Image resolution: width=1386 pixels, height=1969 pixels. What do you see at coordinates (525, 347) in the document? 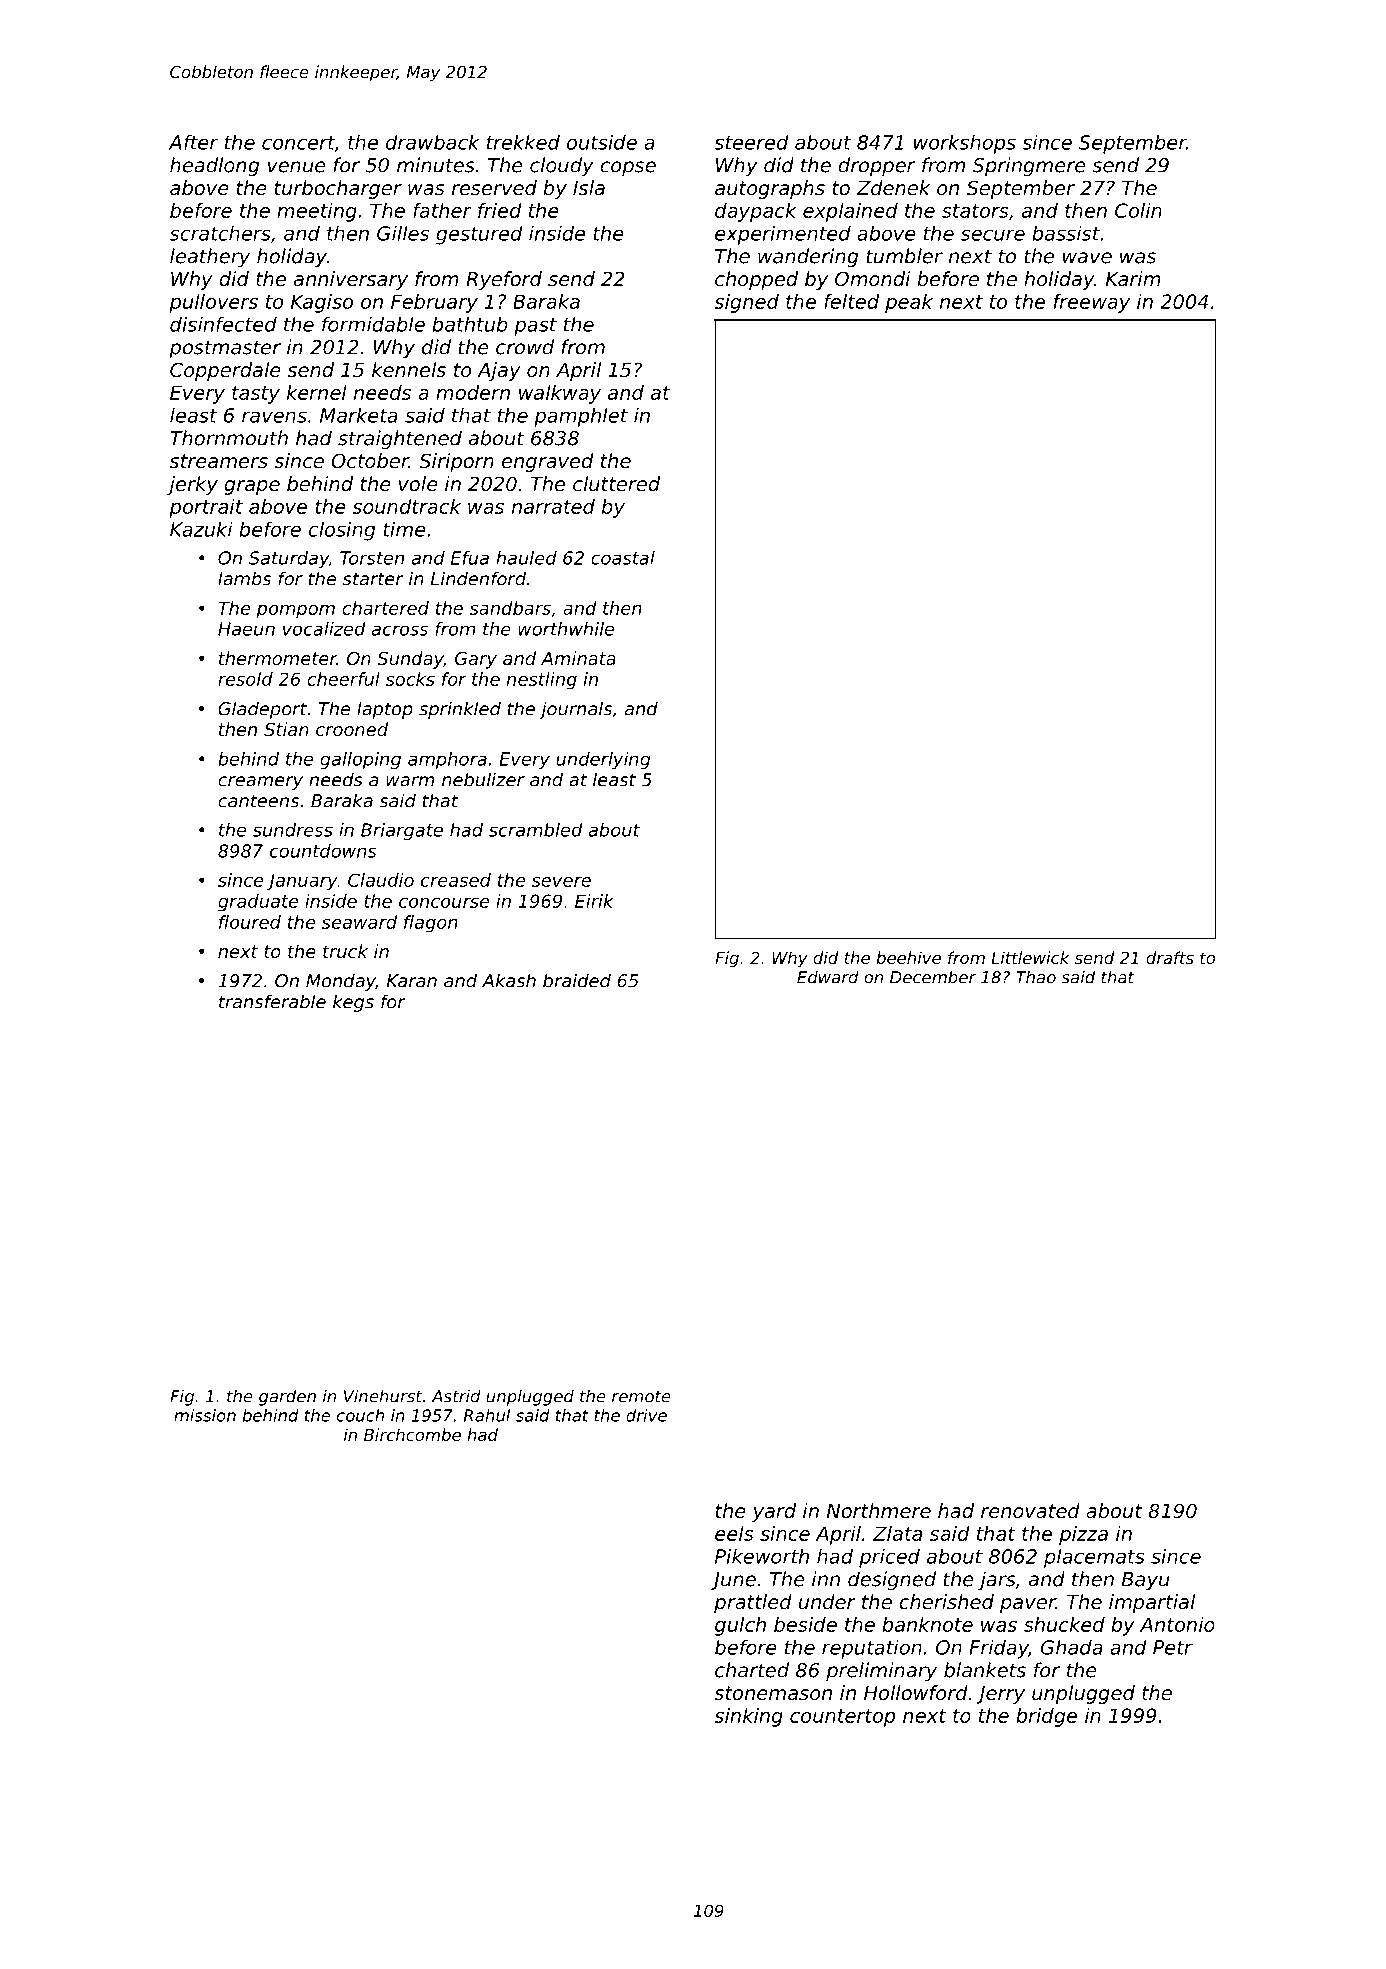
I see `crowd` at bounding box center [525, 347].
